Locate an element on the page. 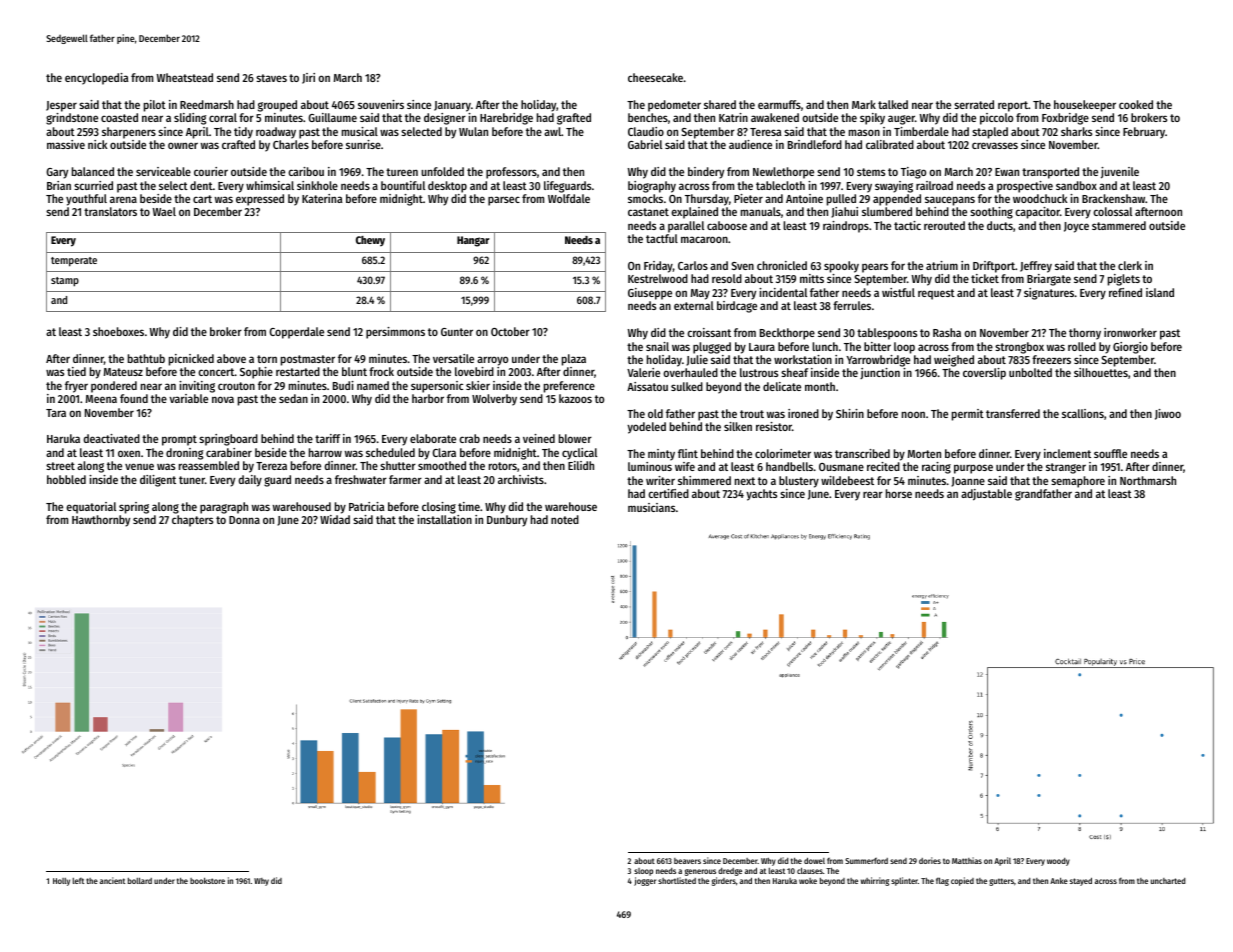 This document has width=1233, height=952. noted is located at coordinates (565, 519).
